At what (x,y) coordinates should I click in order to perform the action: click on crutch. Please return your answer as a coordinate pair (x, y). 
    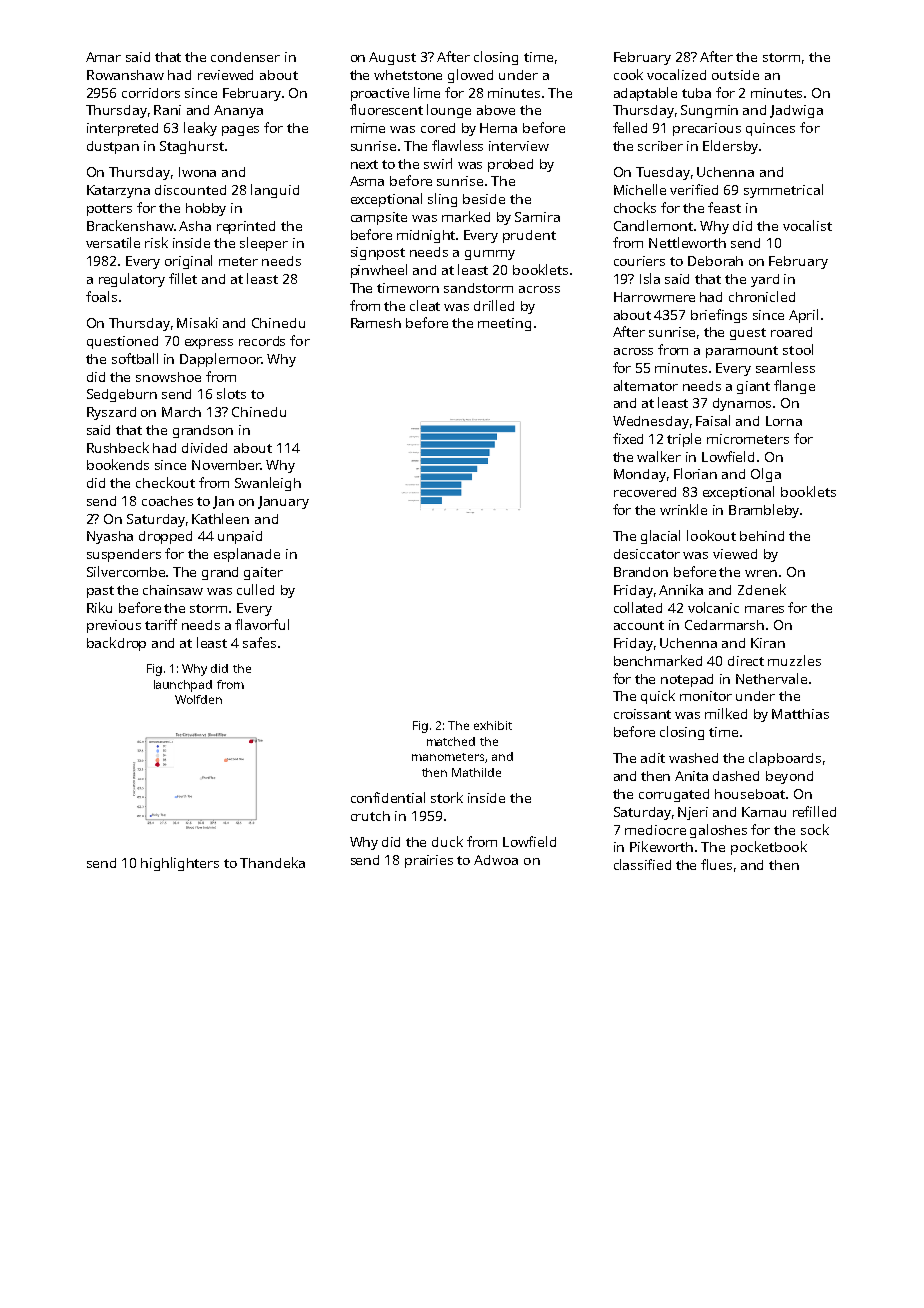
    Looking at the image, I should click on (370, 816).
